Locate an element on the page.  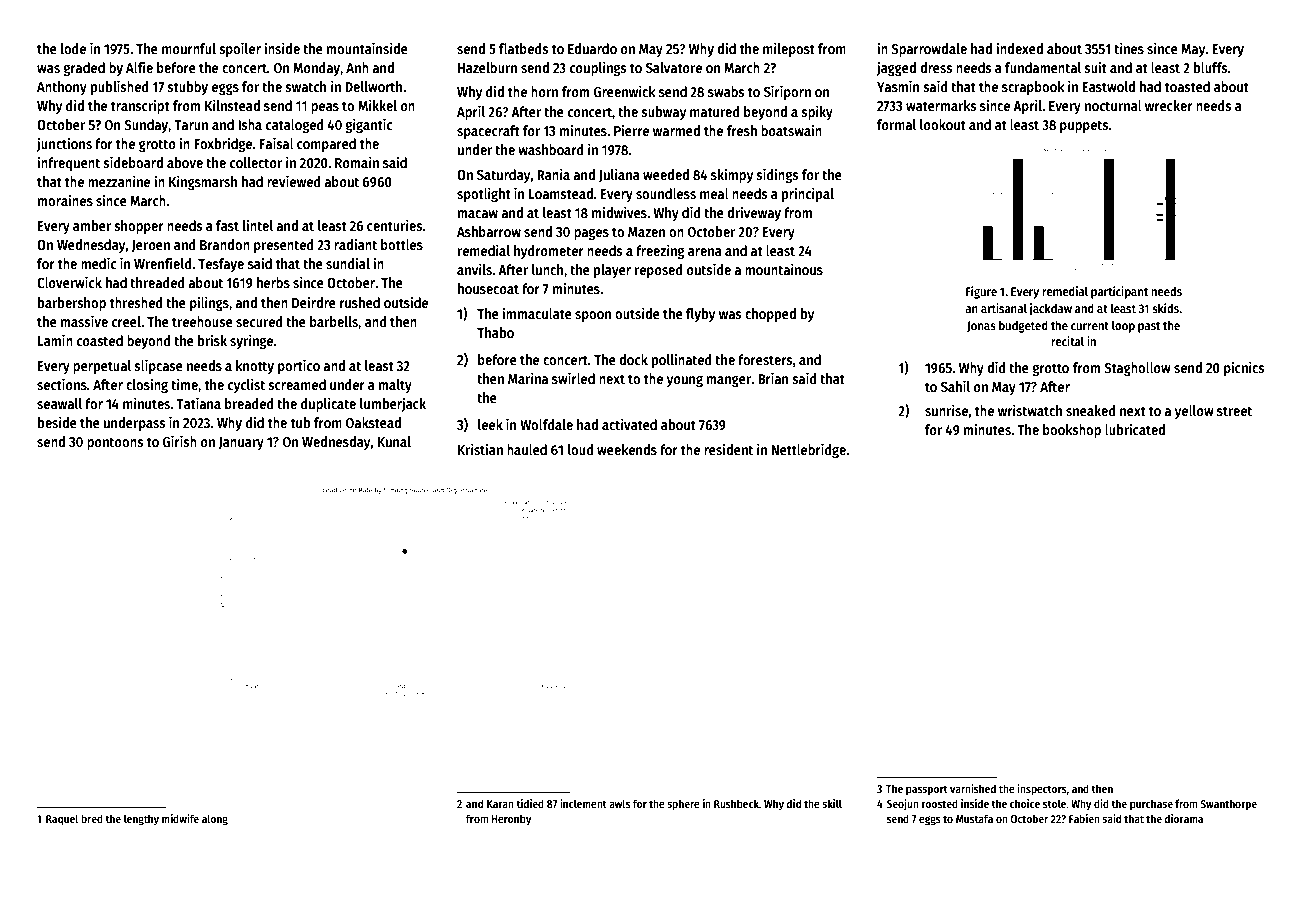
Rushbeck is located at coordinates (736, 803).
